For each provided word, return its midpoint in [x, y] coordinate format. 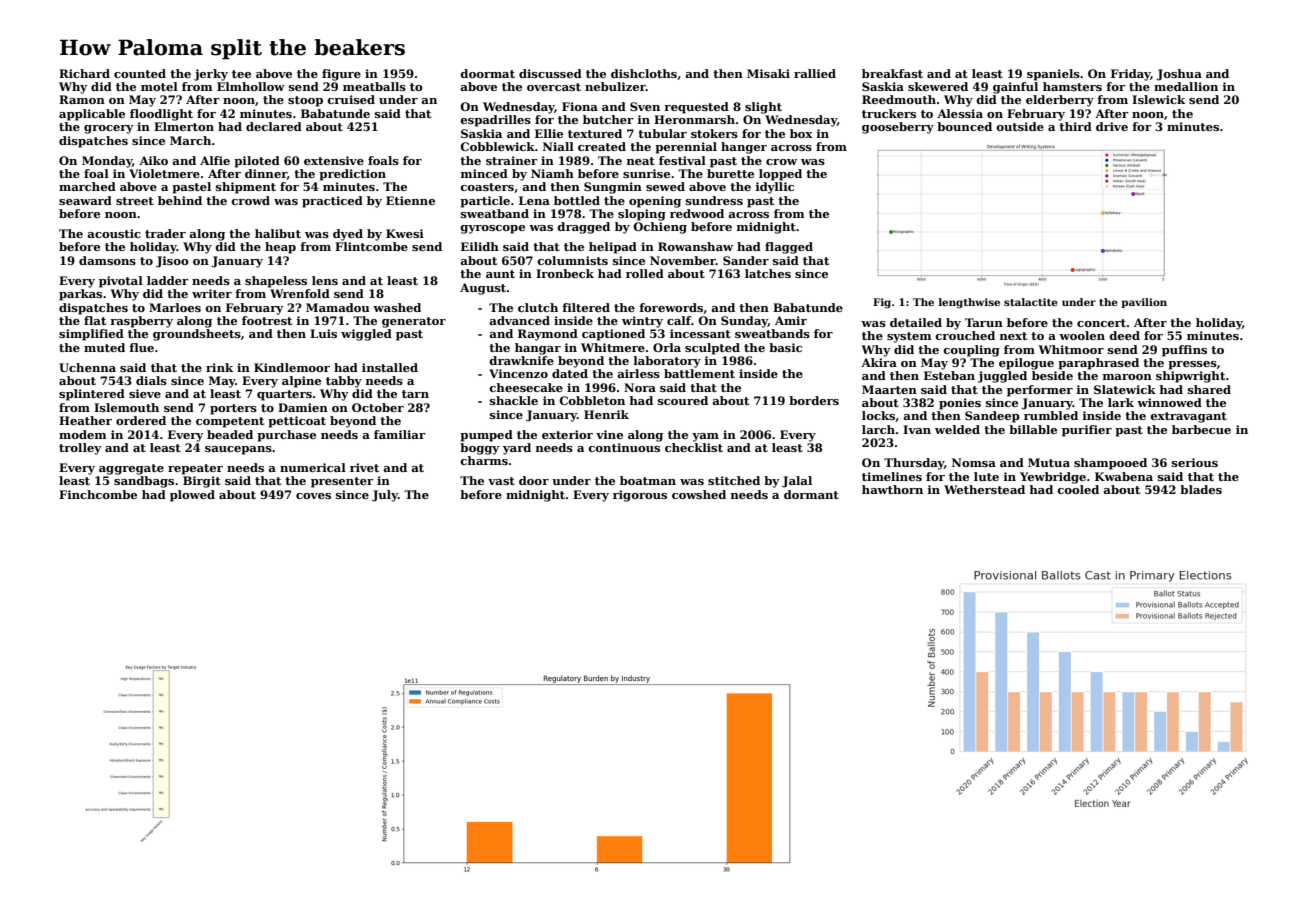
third [1075, 126]
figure [341, 75]
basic [785, 347]
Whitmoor [1071, 349]
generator [414, 322]
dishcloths [644, 73]
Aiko [153, 160]
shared [1209, 389]
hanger [744, 148]
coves [313, 496]
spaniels [1053, 75]
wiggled [366, 335]
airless [638, 373]
